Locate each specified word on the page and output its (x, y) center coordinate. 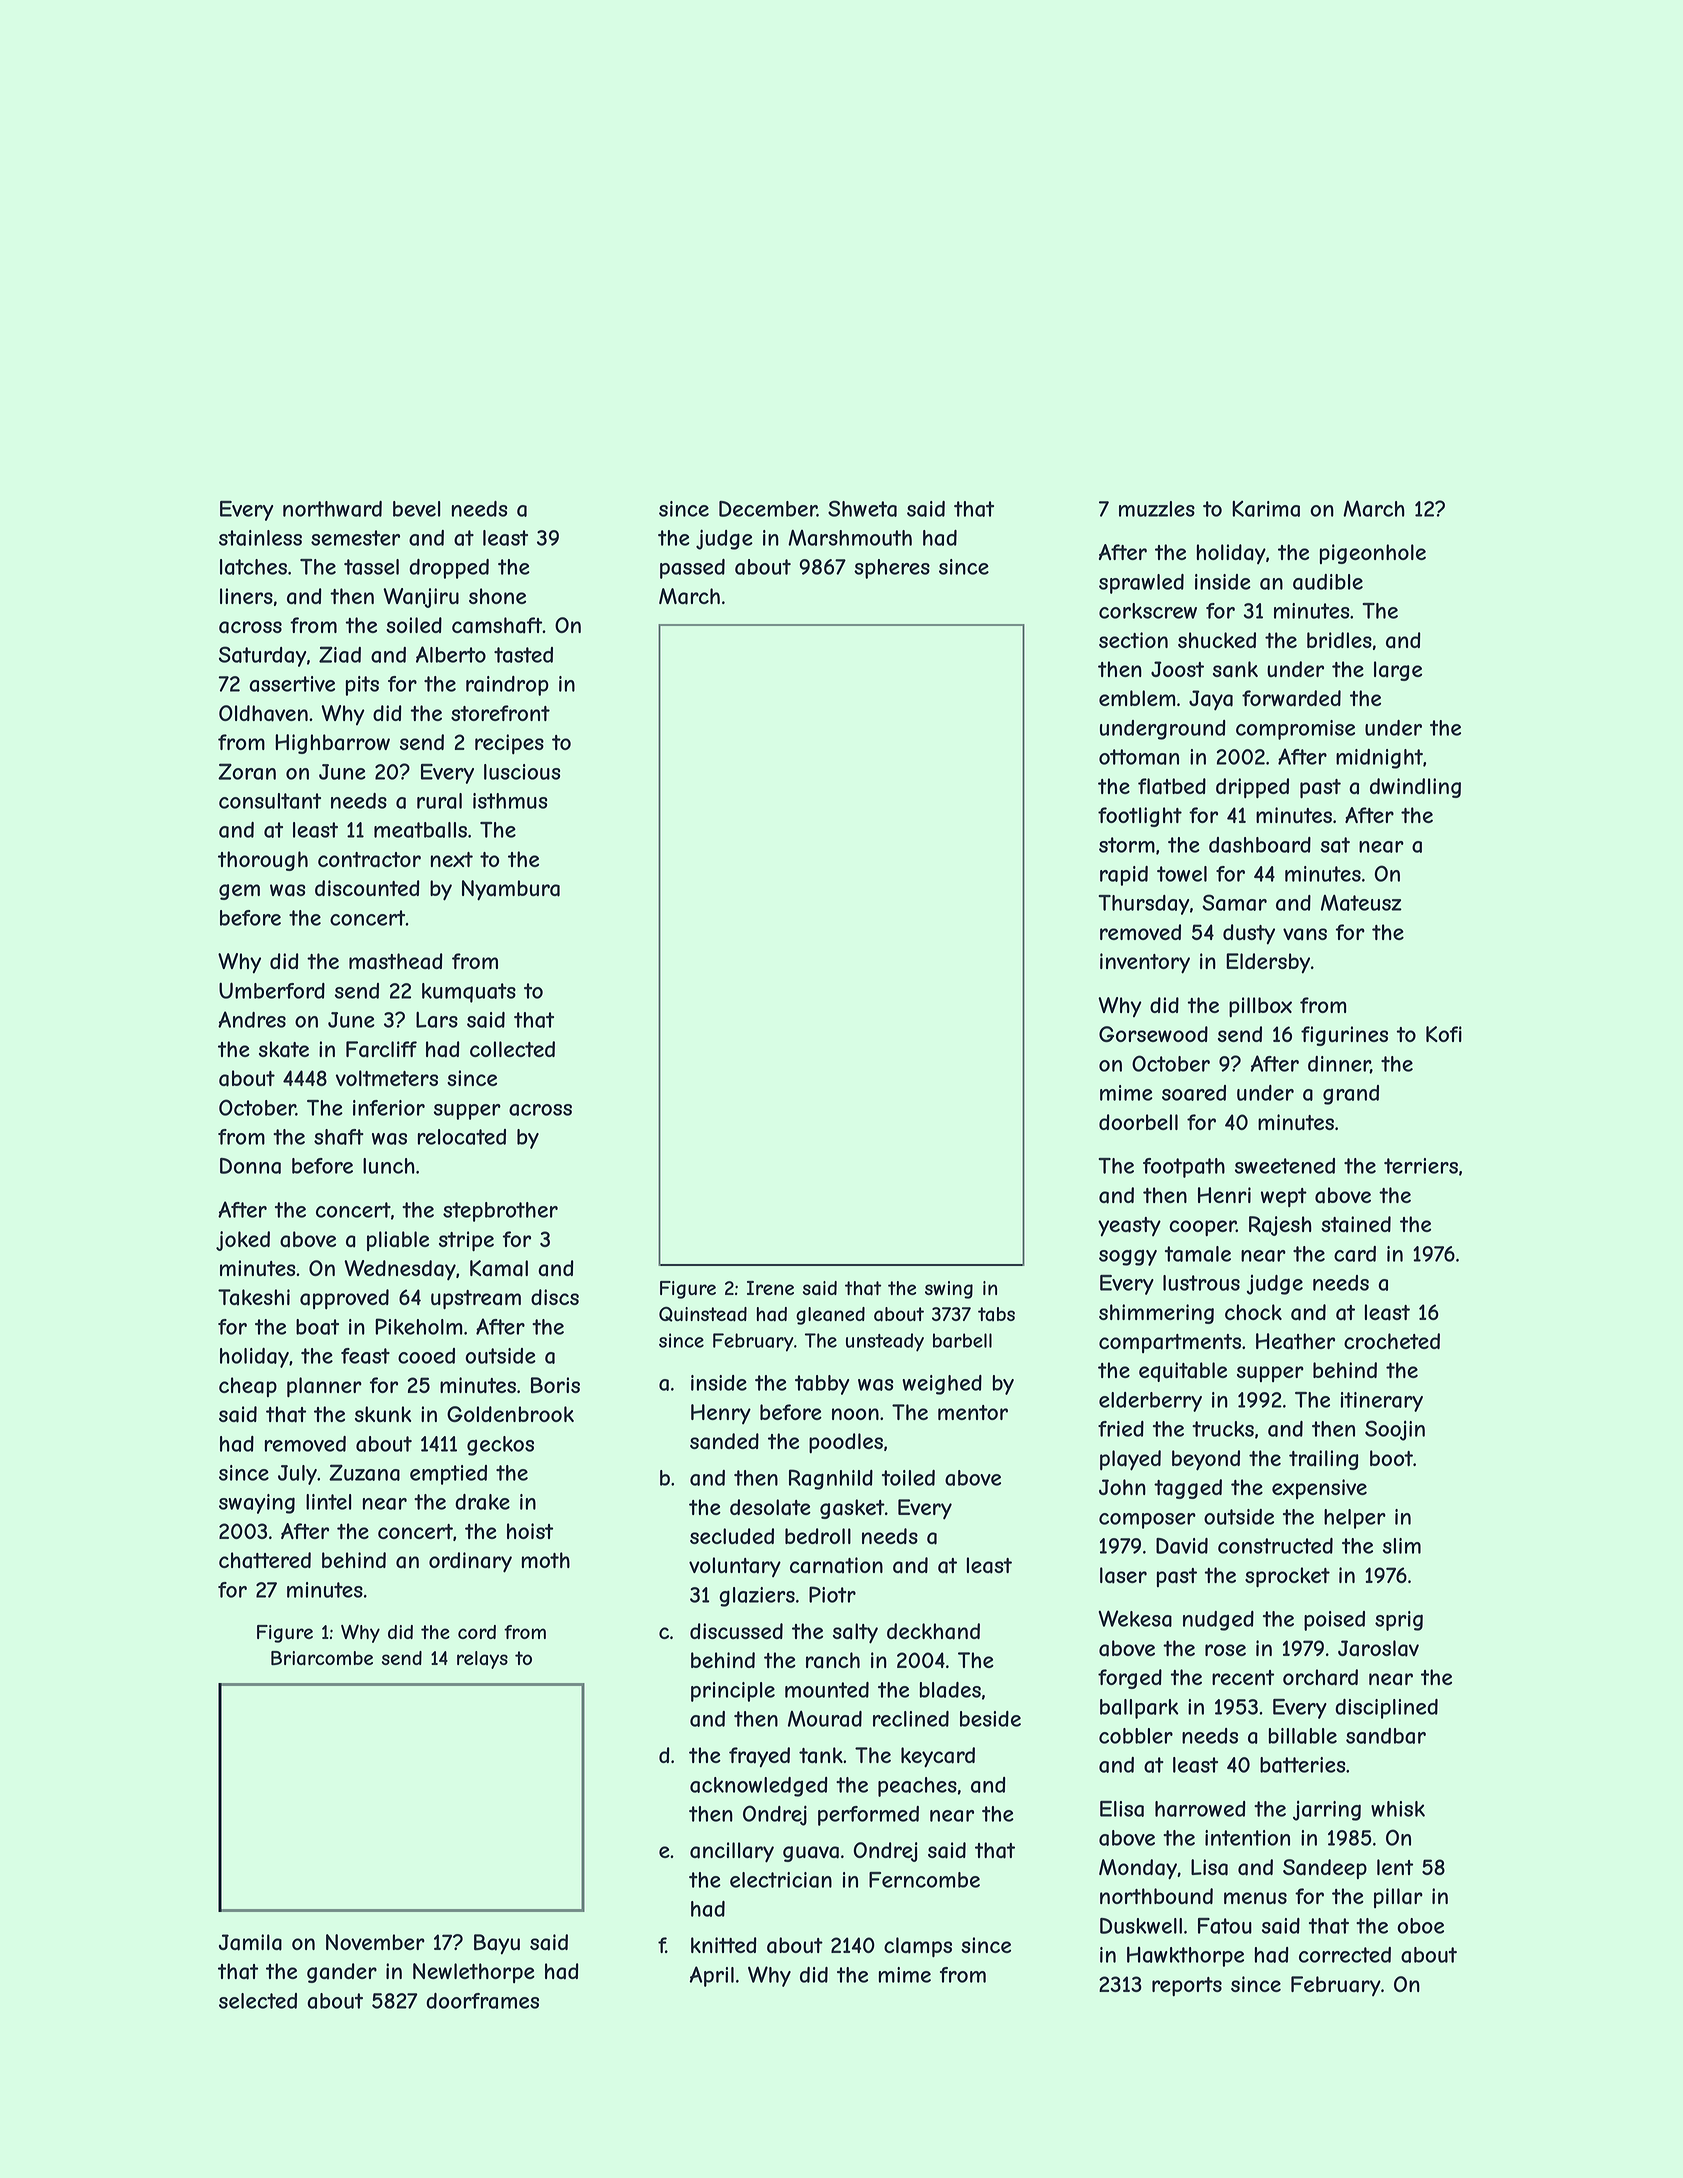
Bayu (497, 1944)
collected (512, 1049)
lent (1395, 1867)
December (768, 509)
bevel (417, 509)
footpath (1184, 1168)
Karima (1266, 509)
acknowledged (759, 1787)
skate (284, 1049)
